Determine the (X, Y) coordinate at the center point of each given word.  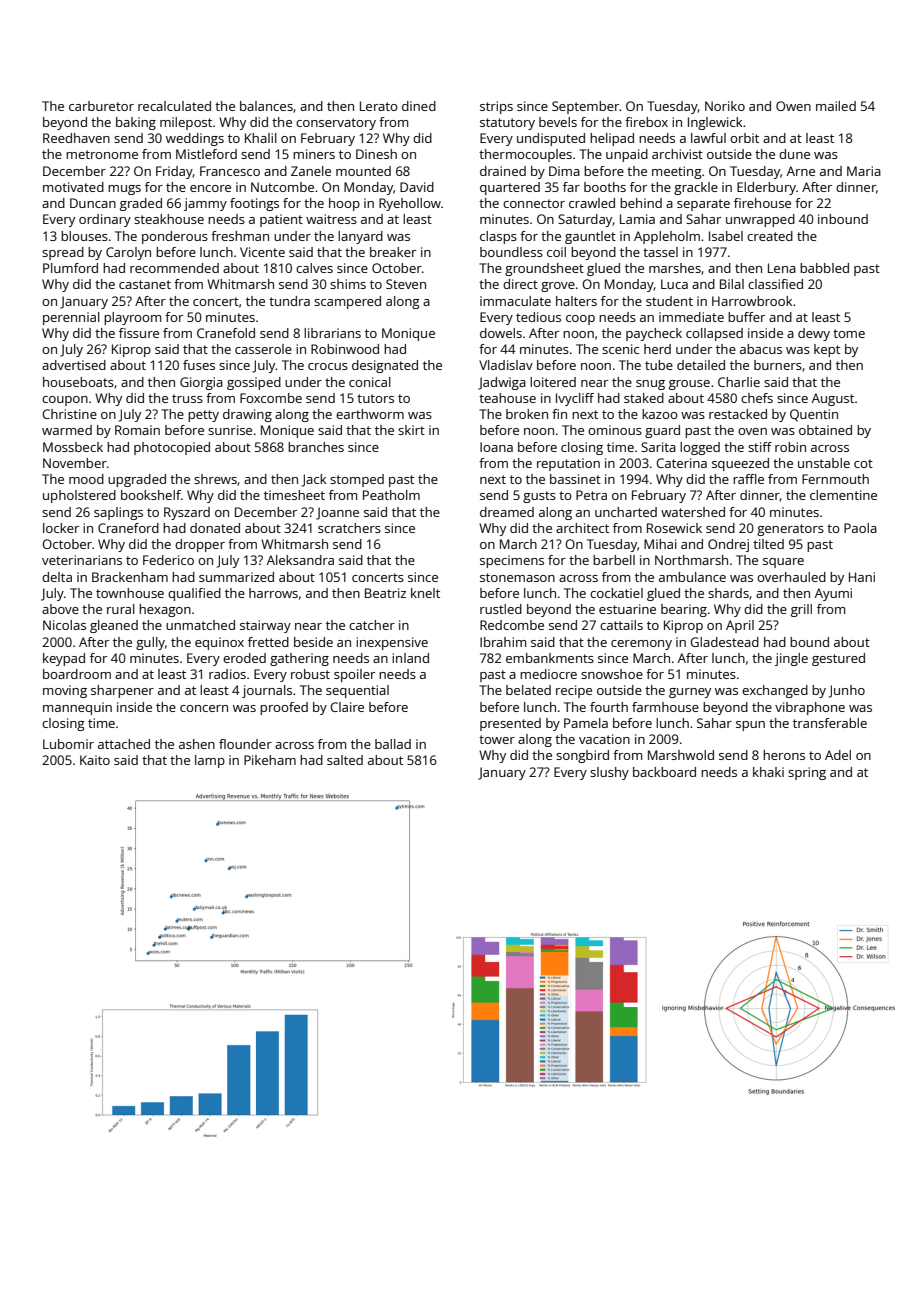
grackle (696, 188)
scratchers (349, 528)
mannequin (77, 708)
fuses (199, 365)
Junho (847, 691)
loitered (553, 382)
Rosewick (674, 528)
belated (528, 690)
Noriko (725, 106)
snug (650, 385)
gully (150, 643)
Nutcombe (282, 187)
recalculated (174, 106)
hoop (344, 204)
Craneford (128, 528)
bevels (558, 122)
